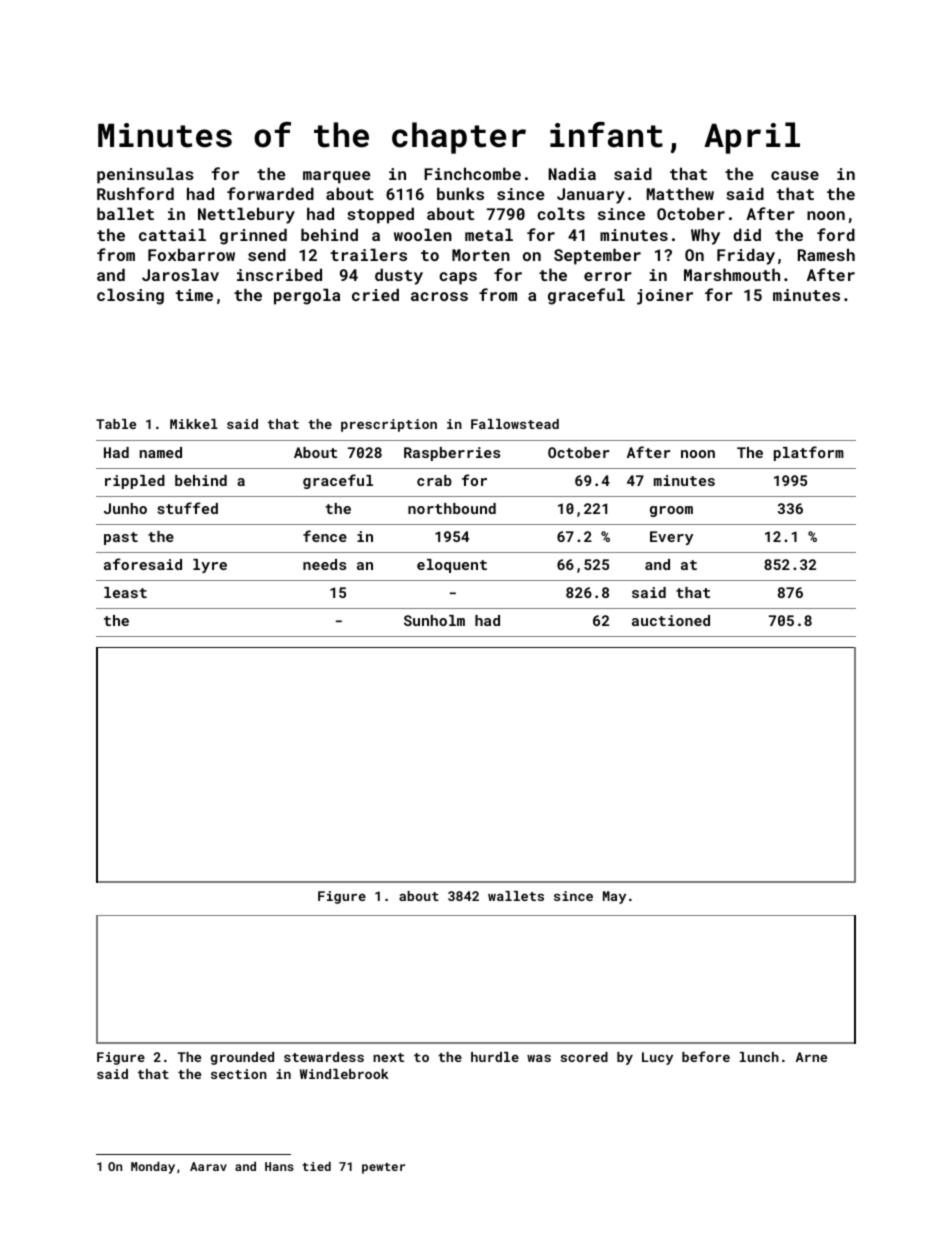 This document has height=1233, width=952. Describe the element at coordinates (439, 296) in the document. I see `across` at that location.
